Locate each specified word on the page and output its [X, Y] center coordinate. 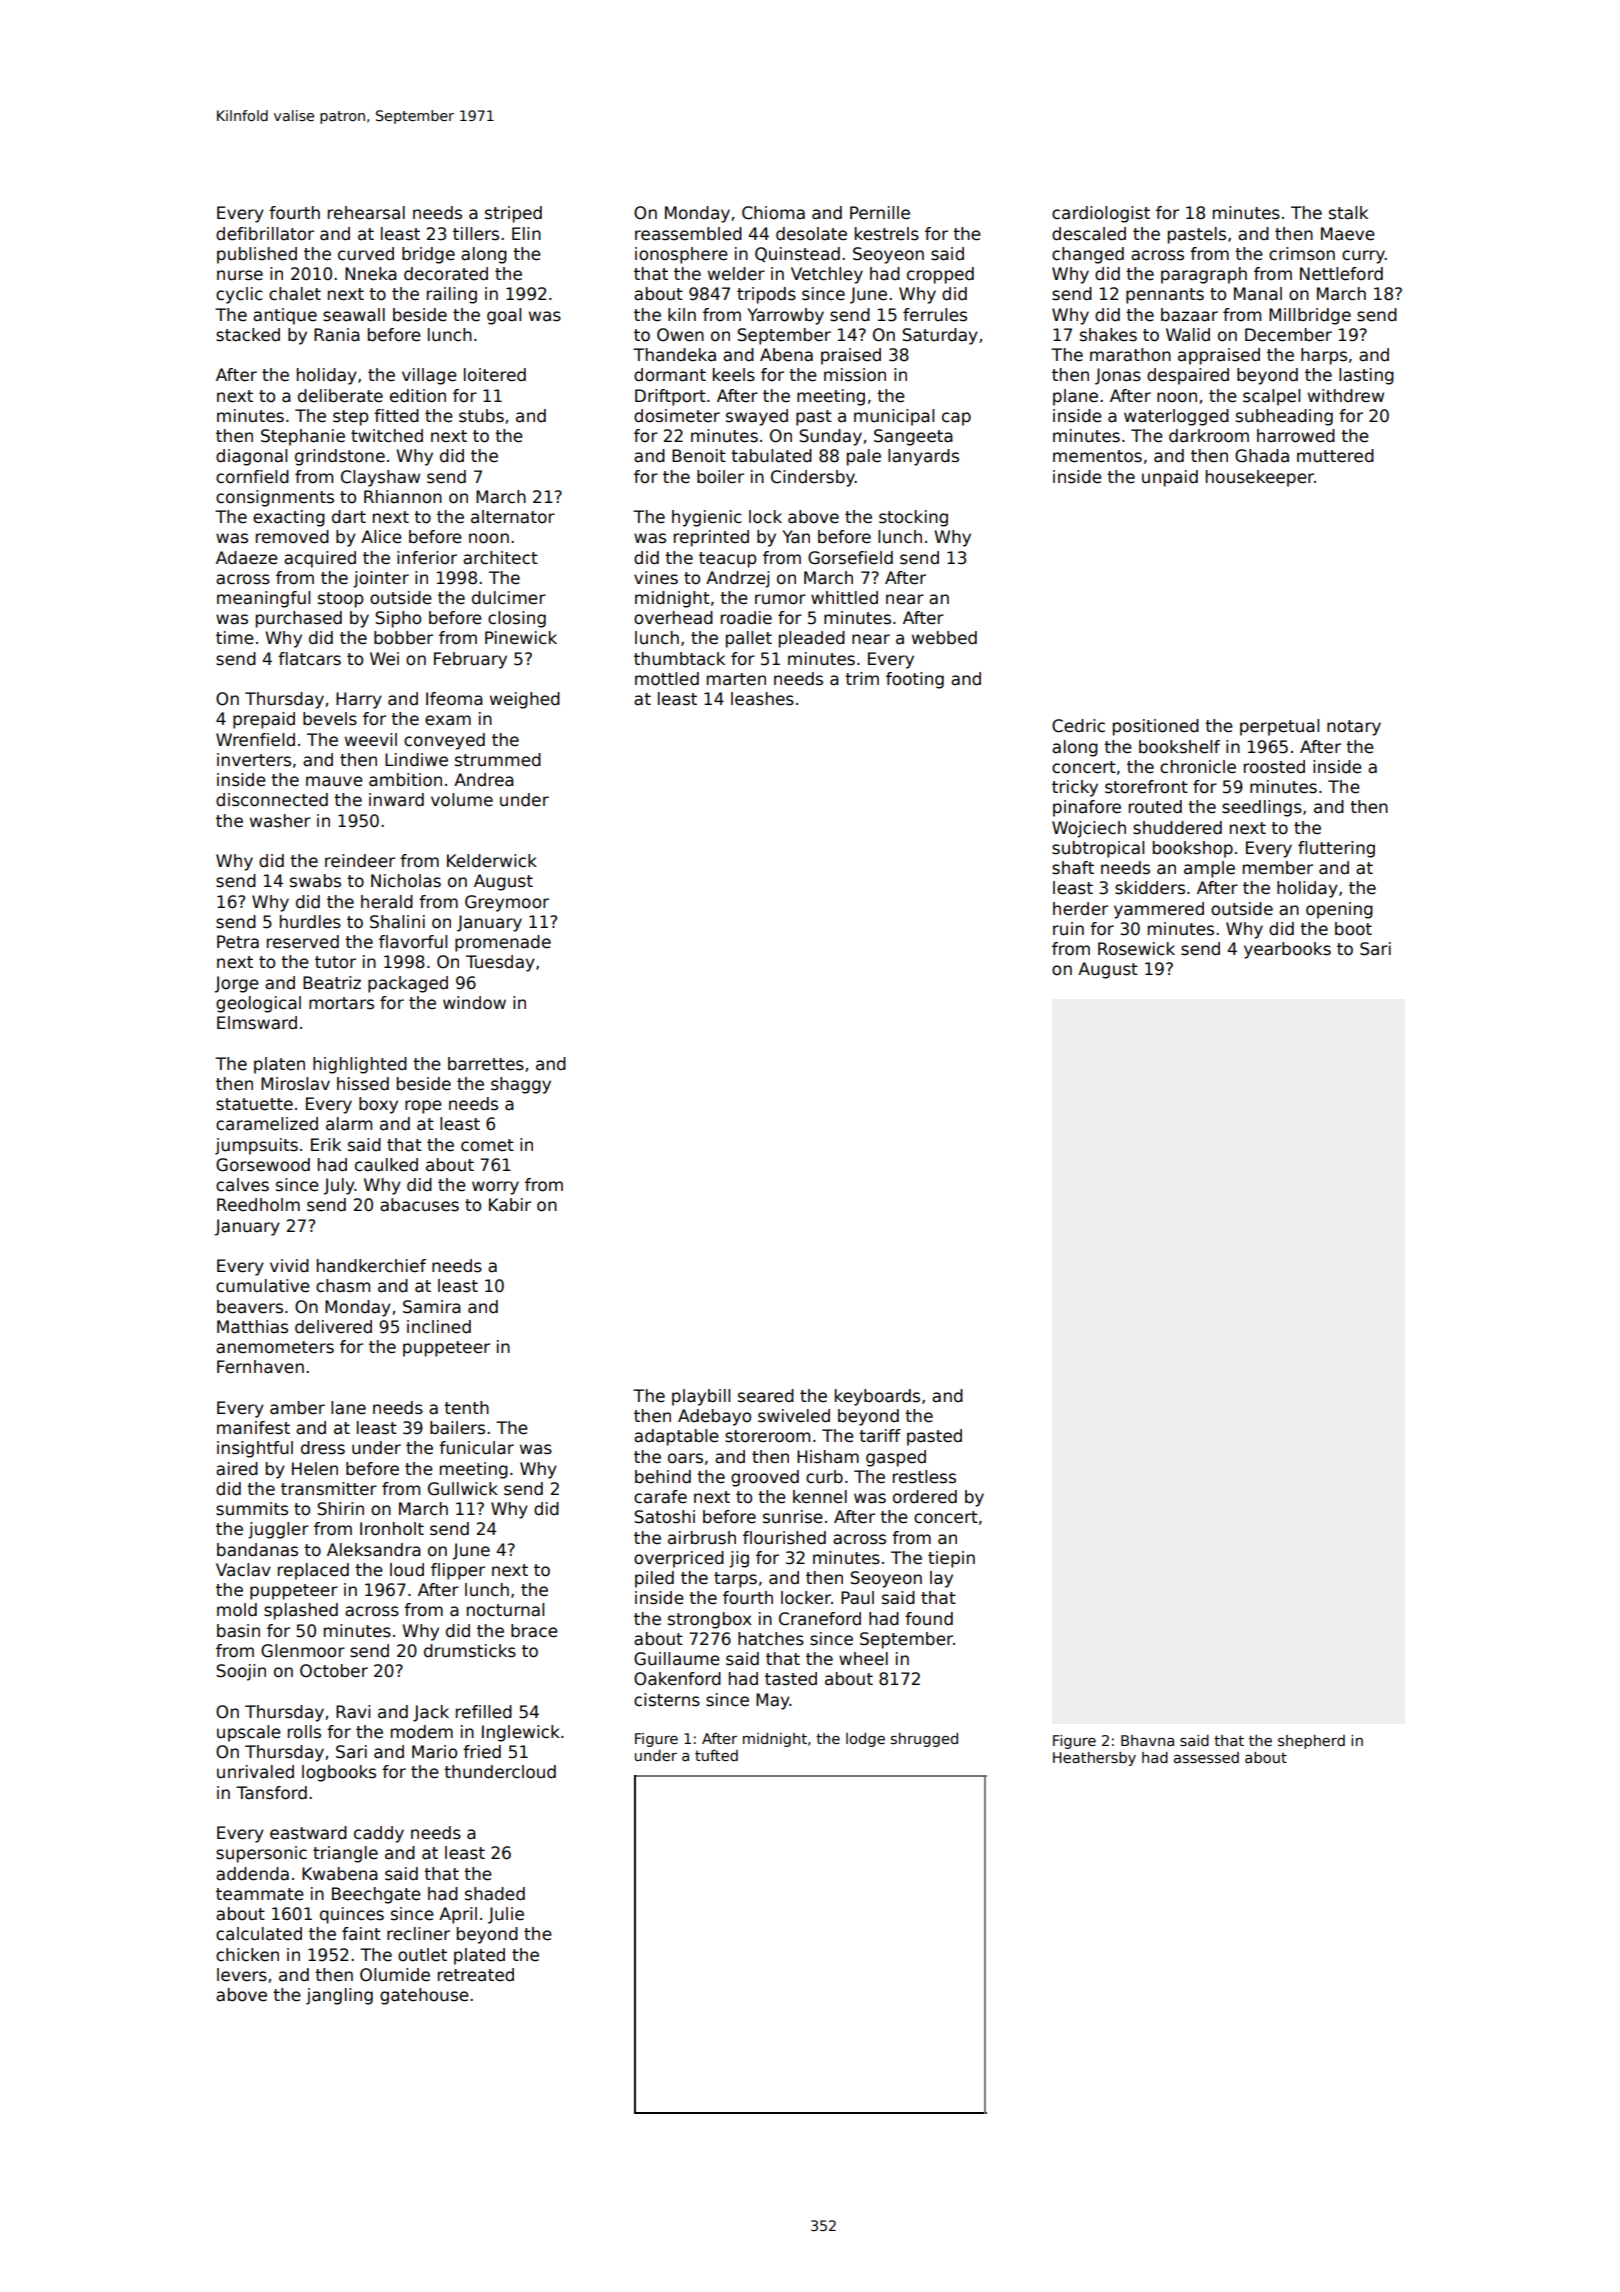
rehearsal [366, 213]
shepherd [1311, 1742]
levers [242, 1975]
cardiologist [1101, 214]
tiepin [951, 1559]
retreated [476, 1975]
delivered [333, 1327]
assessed [1206, 1757]
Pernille [880, 212]
